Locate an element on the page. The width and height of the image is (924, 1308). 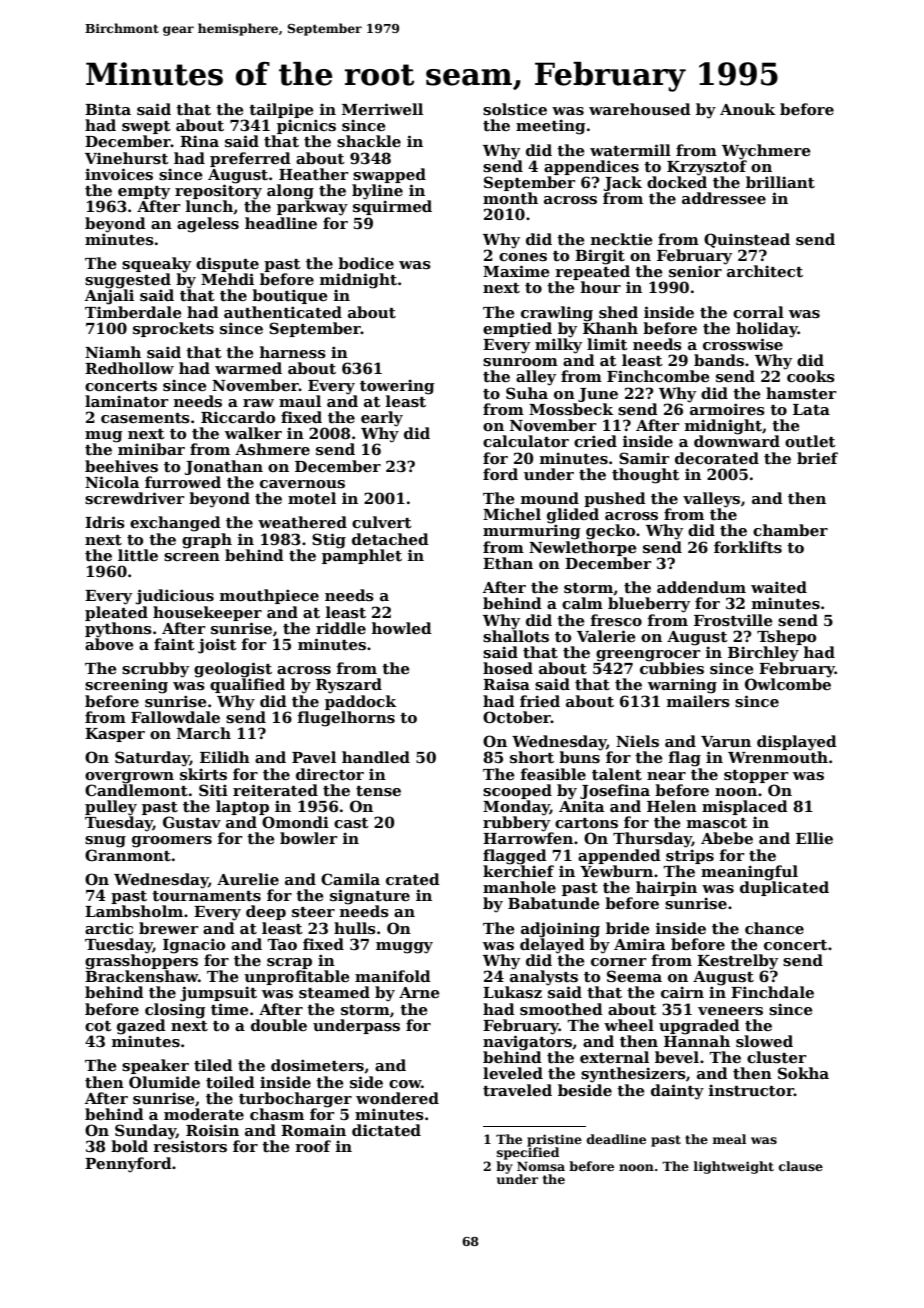
howled is located at coordinates (402, 628).
